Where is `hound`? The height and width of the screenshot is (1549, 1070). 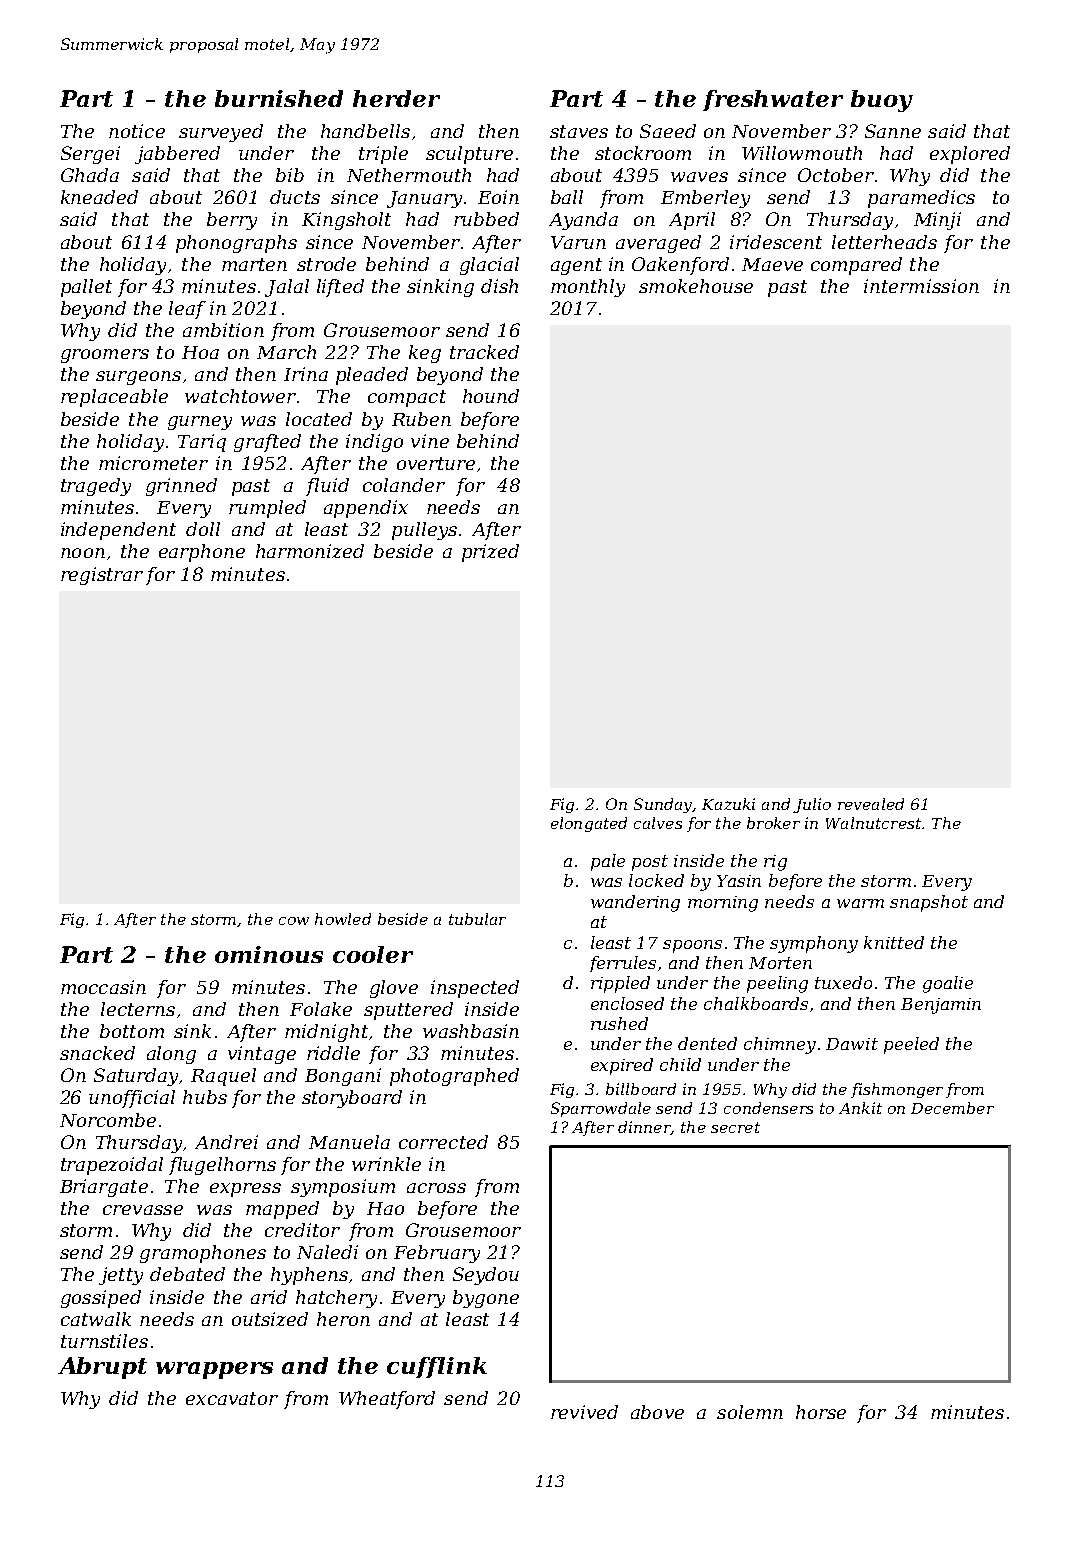 hound is located at coordinates (491, 396).
